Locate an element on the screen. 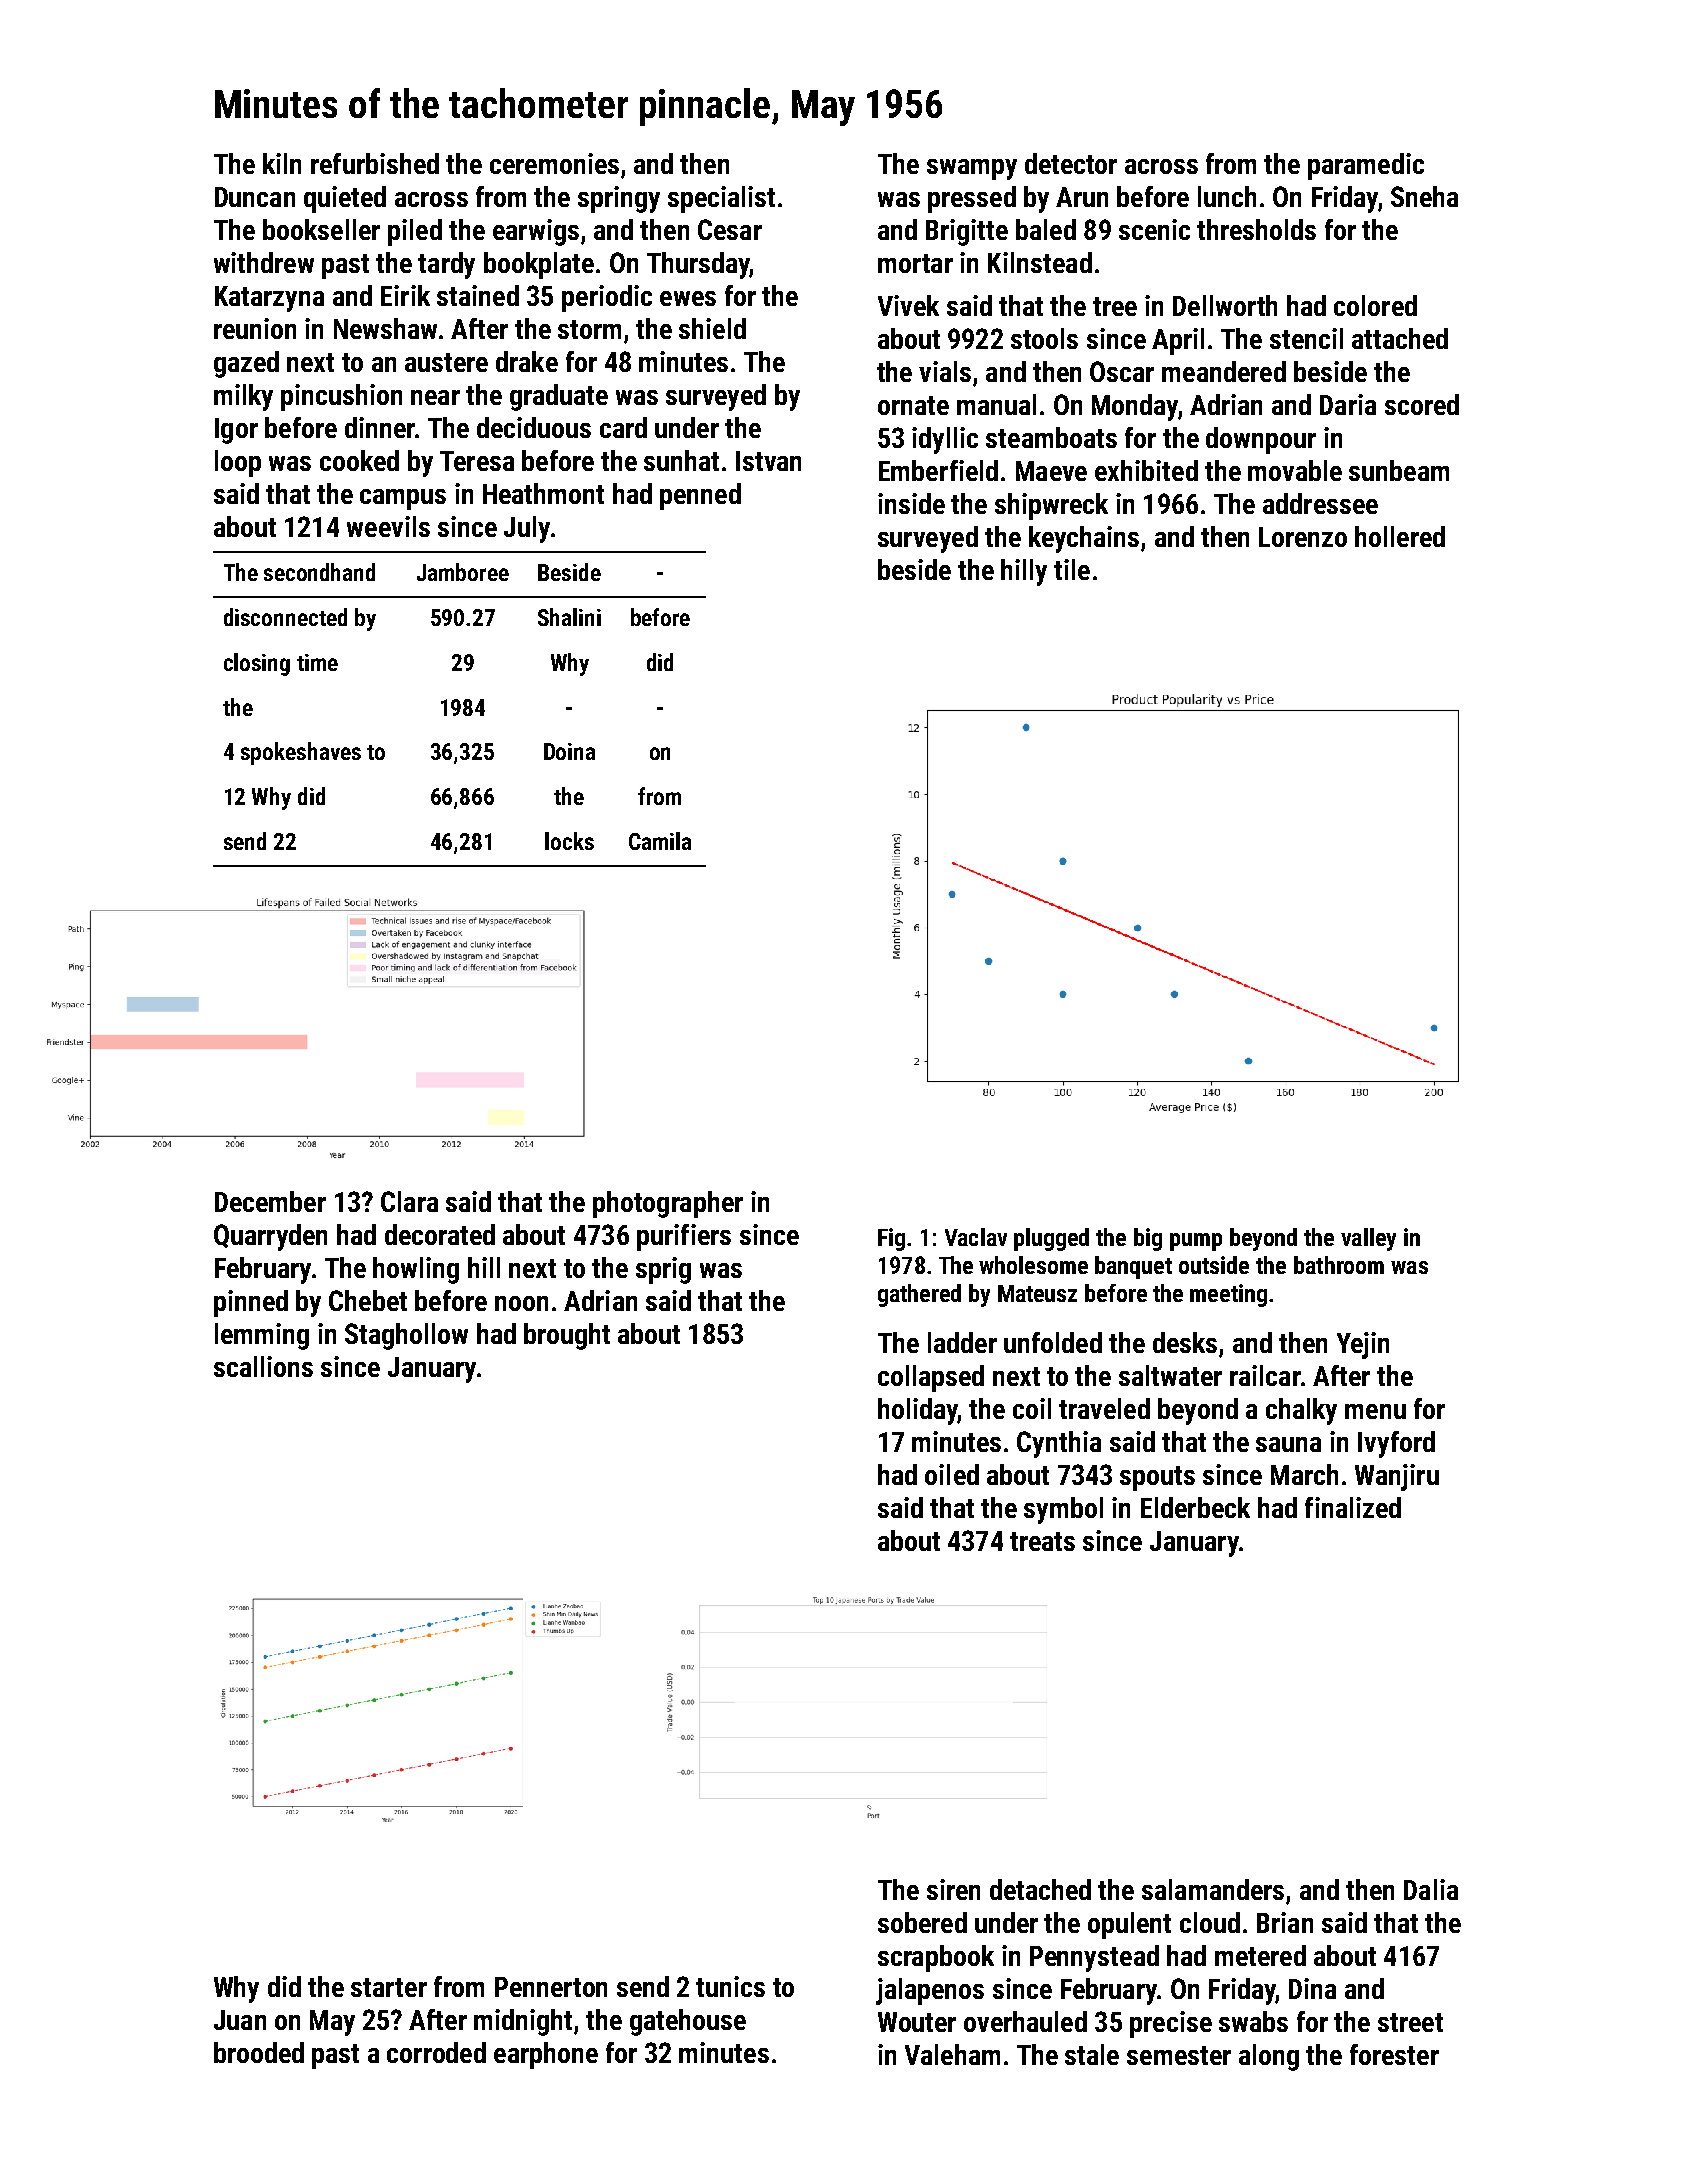  Cesar is located at coordinates (730, 229).
